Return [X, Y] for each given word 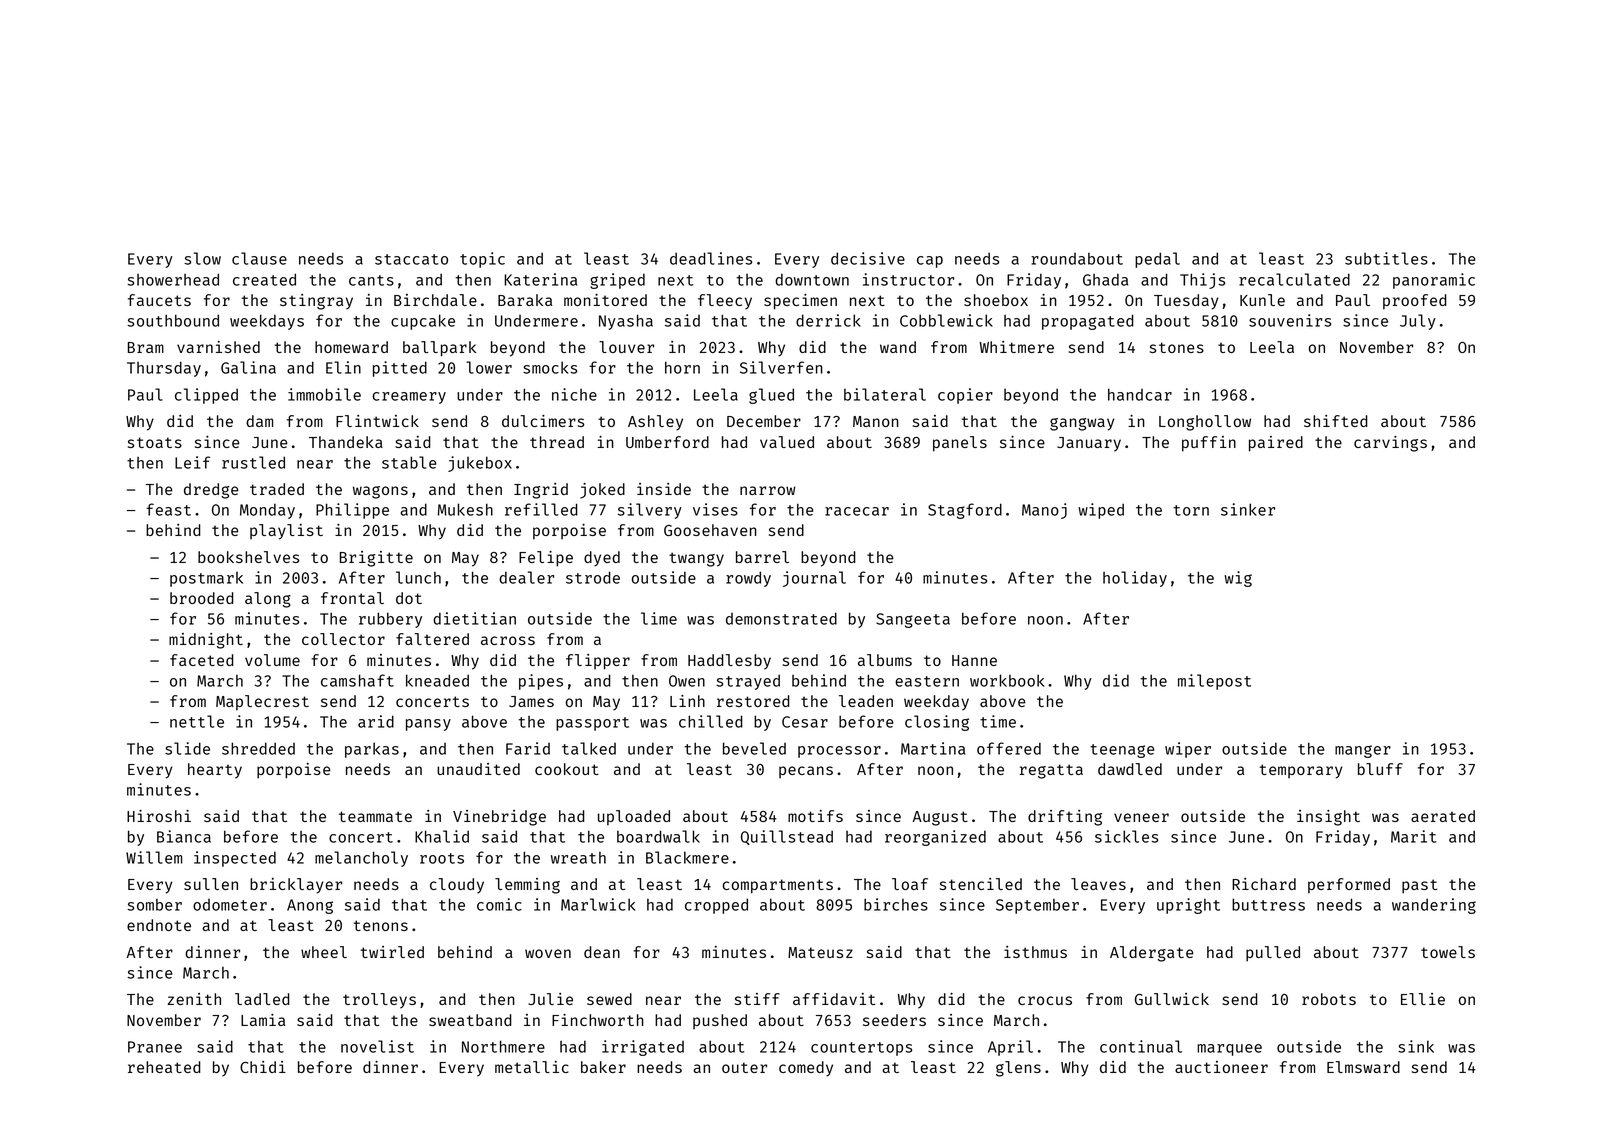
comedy [806, 1069]
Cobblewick [946, 320]
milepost [1214, 682]
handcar [1140, 395]
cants [371, 280]
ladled [262, 999]
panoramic [1434, 281]
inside [664, 489]
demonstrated [781, 618]
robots [1329, 999]
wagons [380, 492]
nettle [197, 721]
